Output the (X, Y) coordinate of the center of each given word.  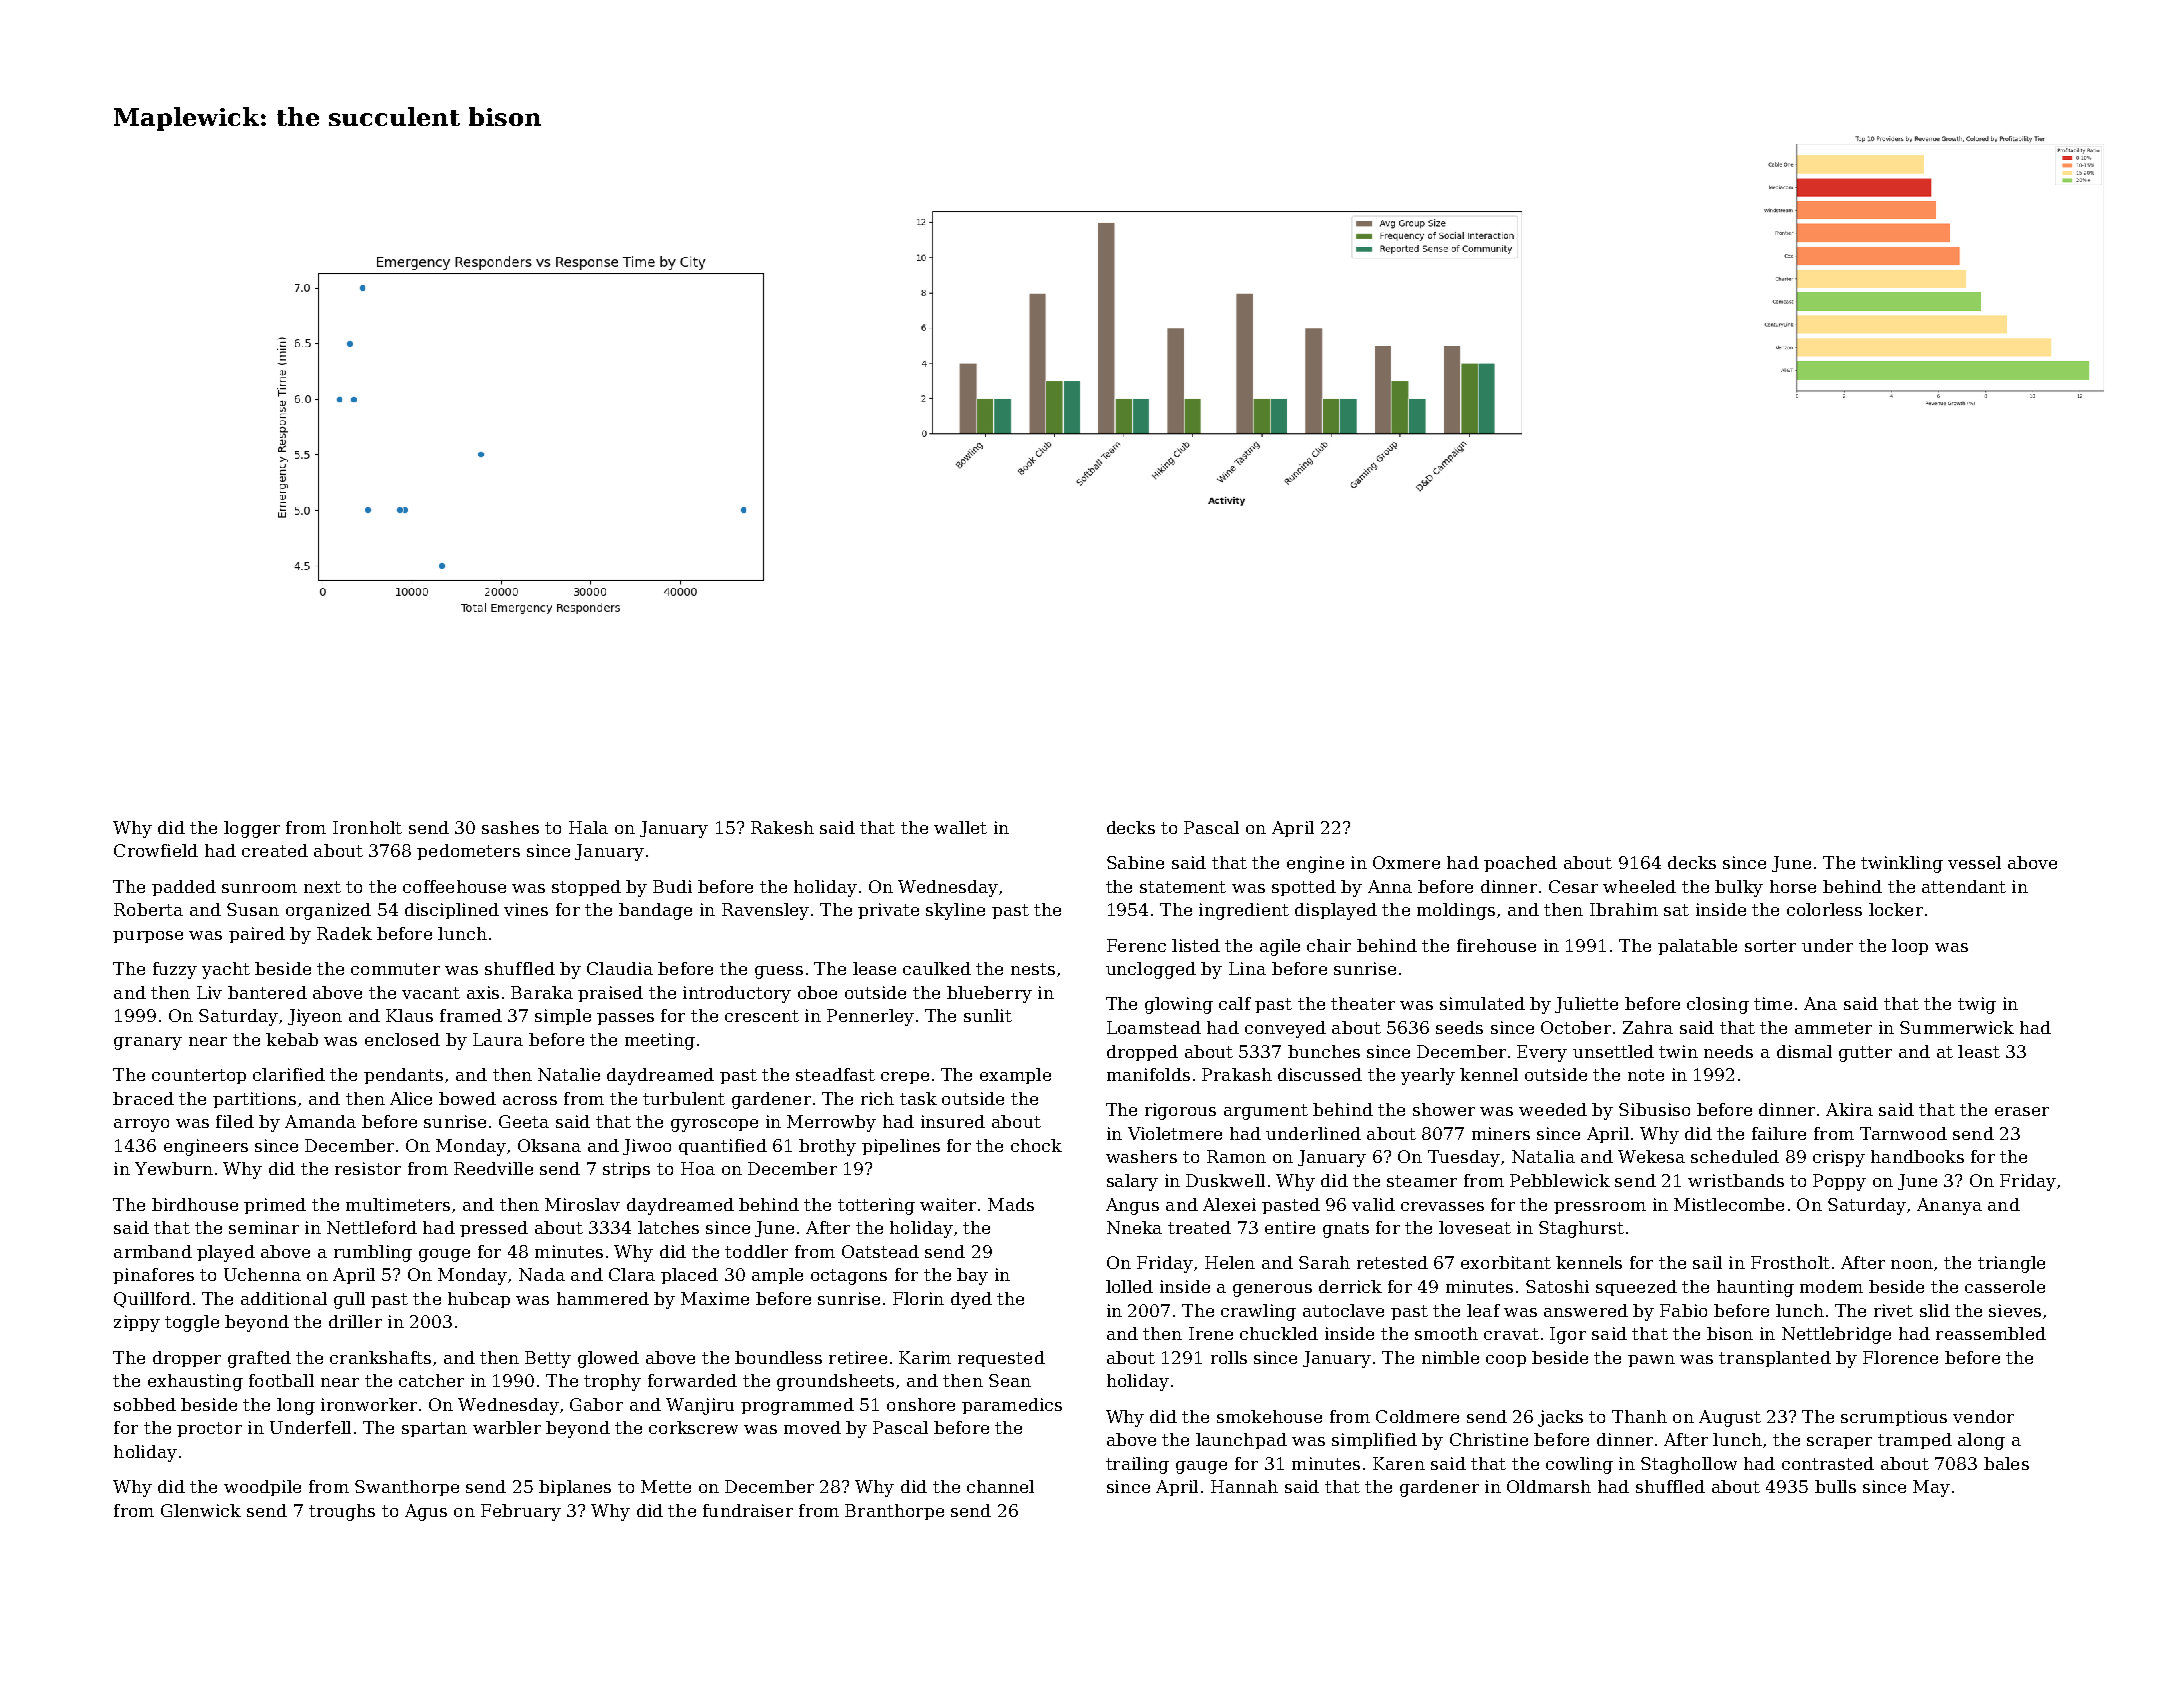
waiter (948, 1204)
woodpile (262, 1488)
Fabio (1683, 1310)
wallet (960, 827)
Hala (588, 827)
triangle (2011, 1264)
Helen (1230, 1262)
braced (143, 1098)
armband (153, 1251)
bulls (1835, 1486)
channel (1000, 1486)
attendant (1964, 886)
